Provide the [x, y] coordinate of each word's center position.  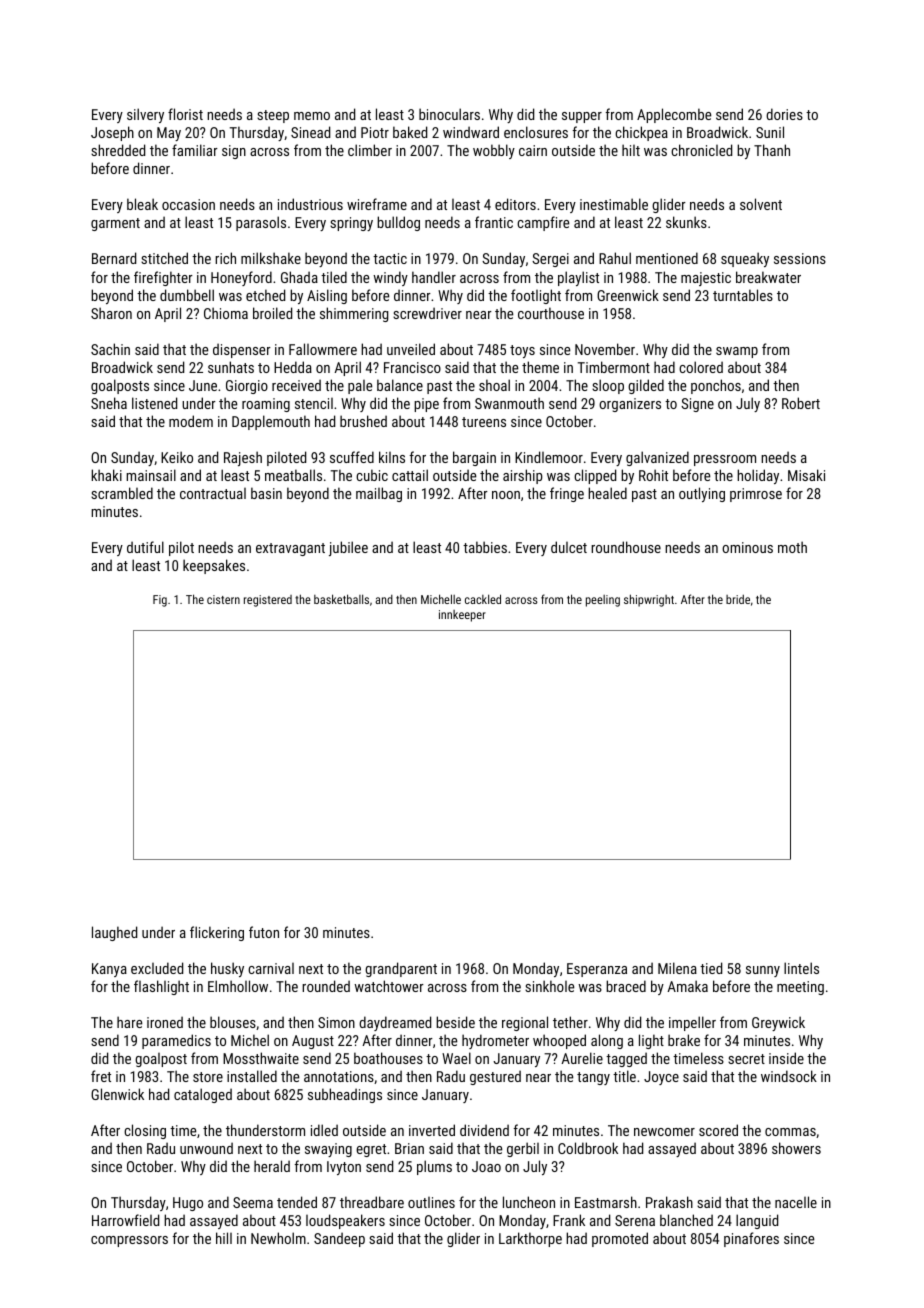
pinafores [751, 1239]
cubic [372, 475]
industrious [310, 204]
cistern [223, 599]
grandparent [401, 969]
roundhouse [626, 547]
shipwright [649, 600]
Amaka [687, 986]
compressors [129, 1241]
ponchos [716, 386]
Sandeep [339, 1239]
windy [390, 278]
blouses [233, 1022]
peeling [603, 601]
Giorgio [247, 387]
